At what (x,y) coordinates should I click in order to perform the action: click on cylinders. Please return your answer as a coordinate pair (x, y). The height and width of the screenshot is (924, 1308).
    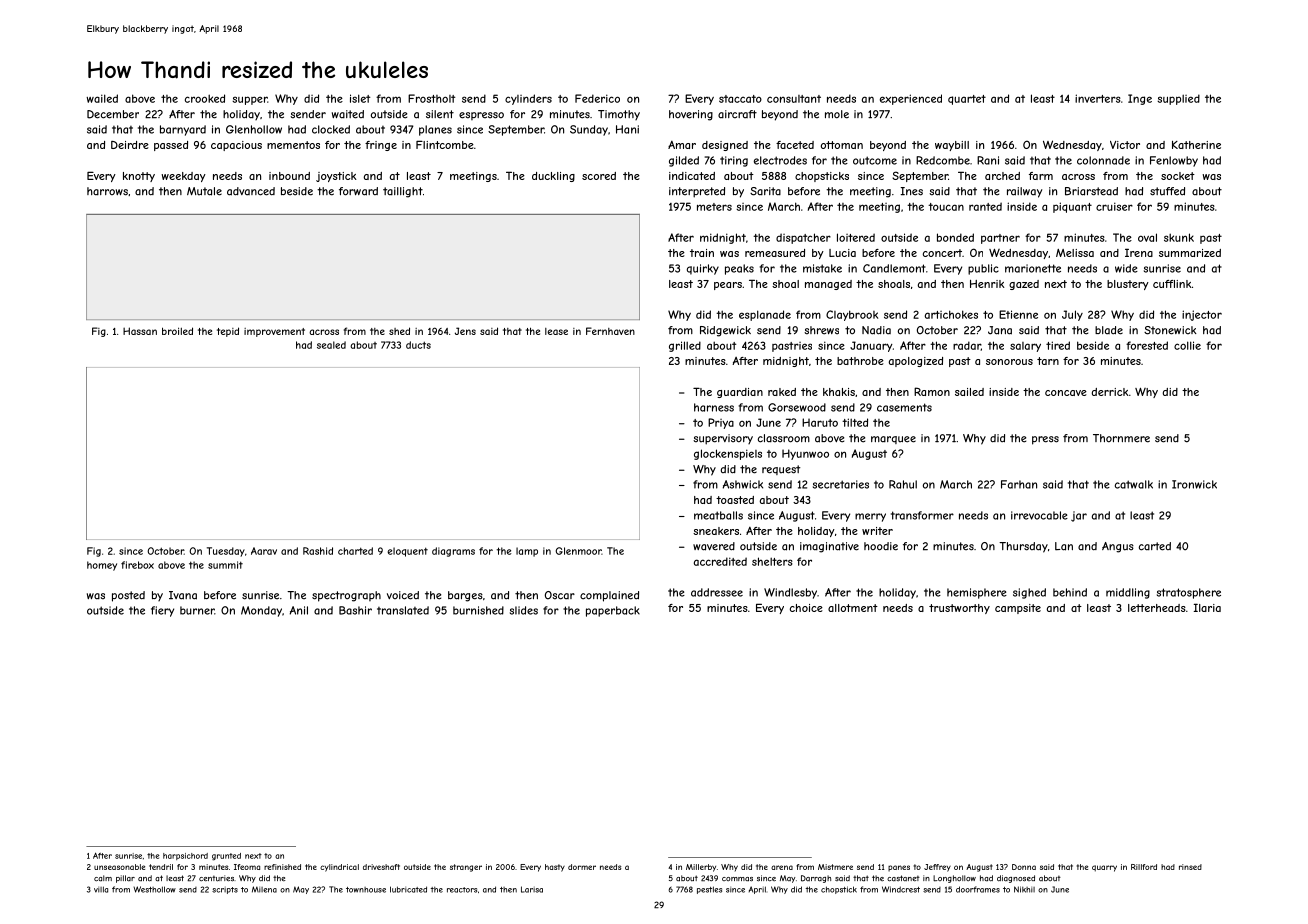
    Looking at the image, I should click on (528, 99).
